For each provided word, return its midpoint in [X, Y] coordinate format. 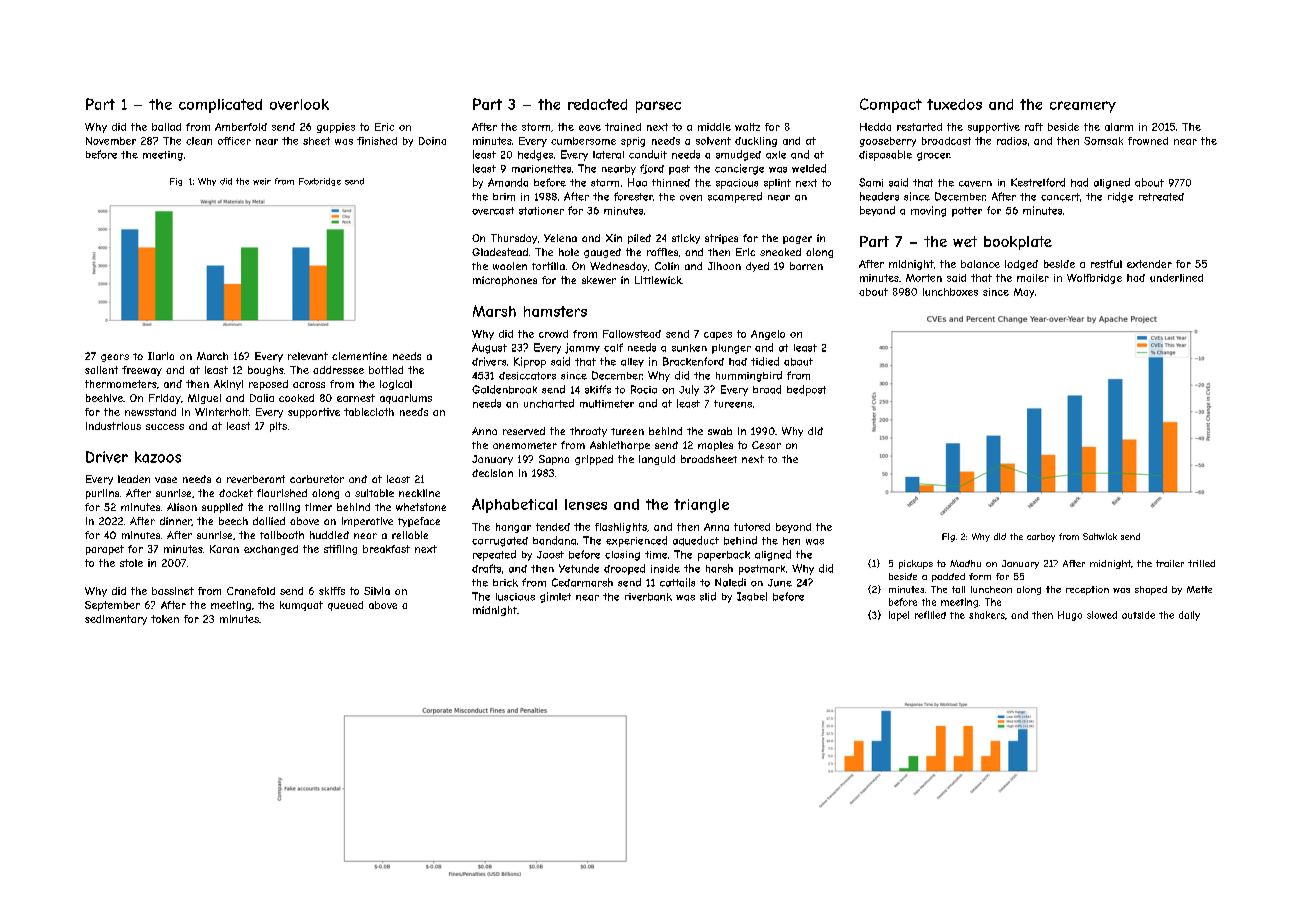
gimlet [555, 597]
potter [967, 212]
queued [345, 606]
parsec [658, 107]
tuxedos [954, 104]
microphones [505, 281]
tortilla [548, 266]
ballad [166, 127]
